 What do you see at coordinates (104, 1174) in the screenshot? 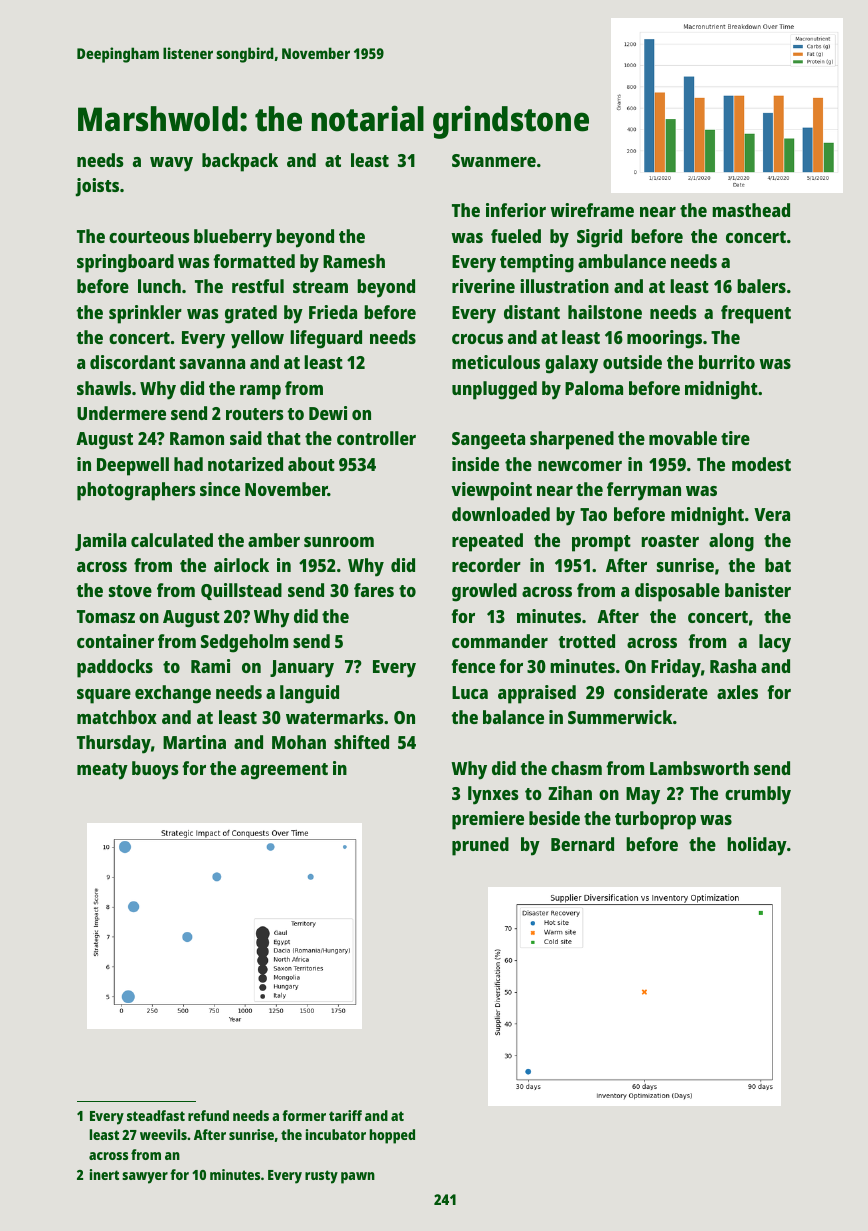
I see `inert` at bounding box center [104, 1174].
